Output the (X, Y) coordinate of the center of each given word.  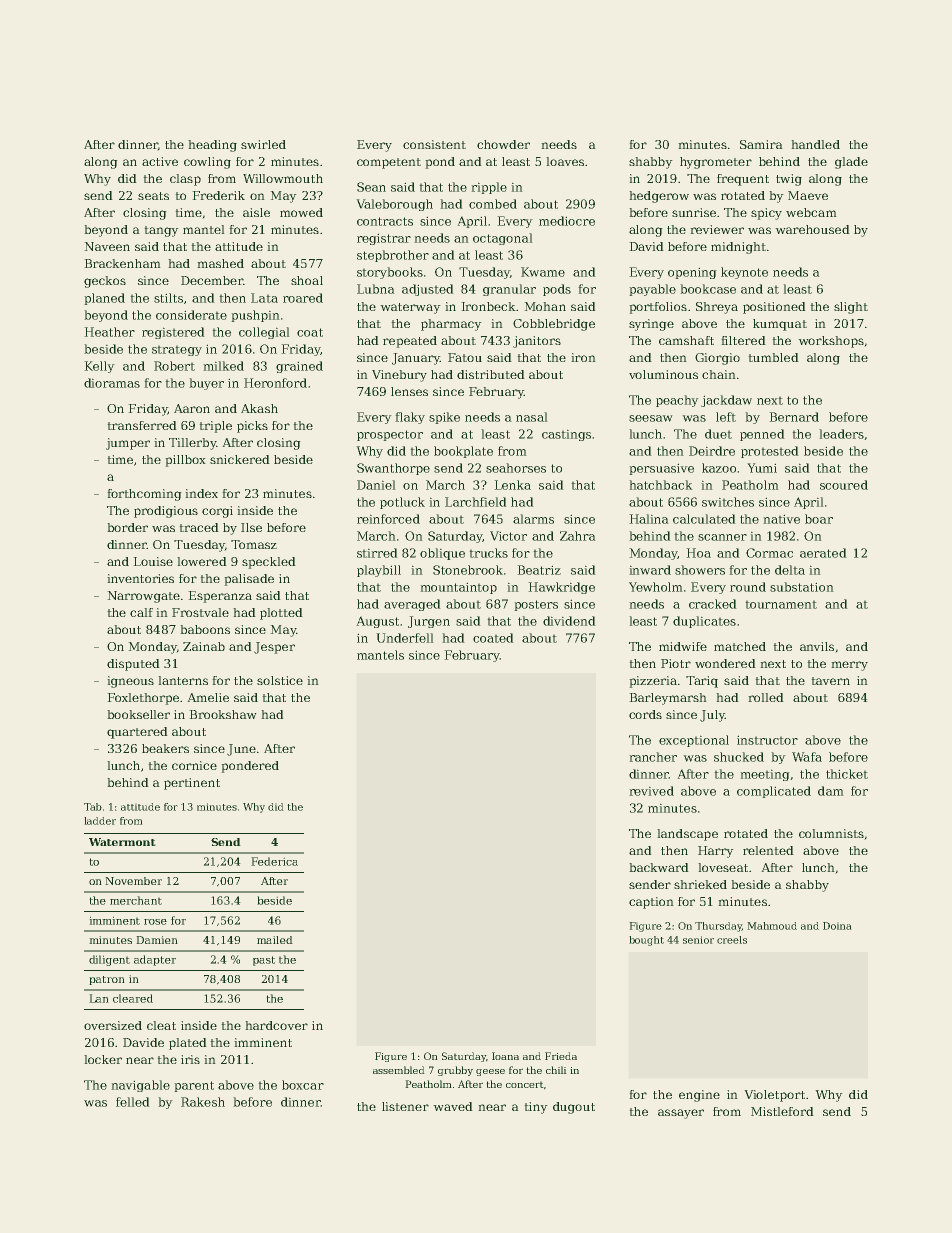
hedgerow (659, 197)
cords (645, 714)
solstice (280, 680)
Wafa (807, 757)
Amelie (208, 697)
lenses (409, 391)
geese (490, 1072)
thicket (847, 774)
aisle (256, 212)
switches (728, 502)
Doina (837, 926)
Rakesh (203, 1102)
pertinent (192, 784)
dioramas (112, 383)
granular (509, 290)
